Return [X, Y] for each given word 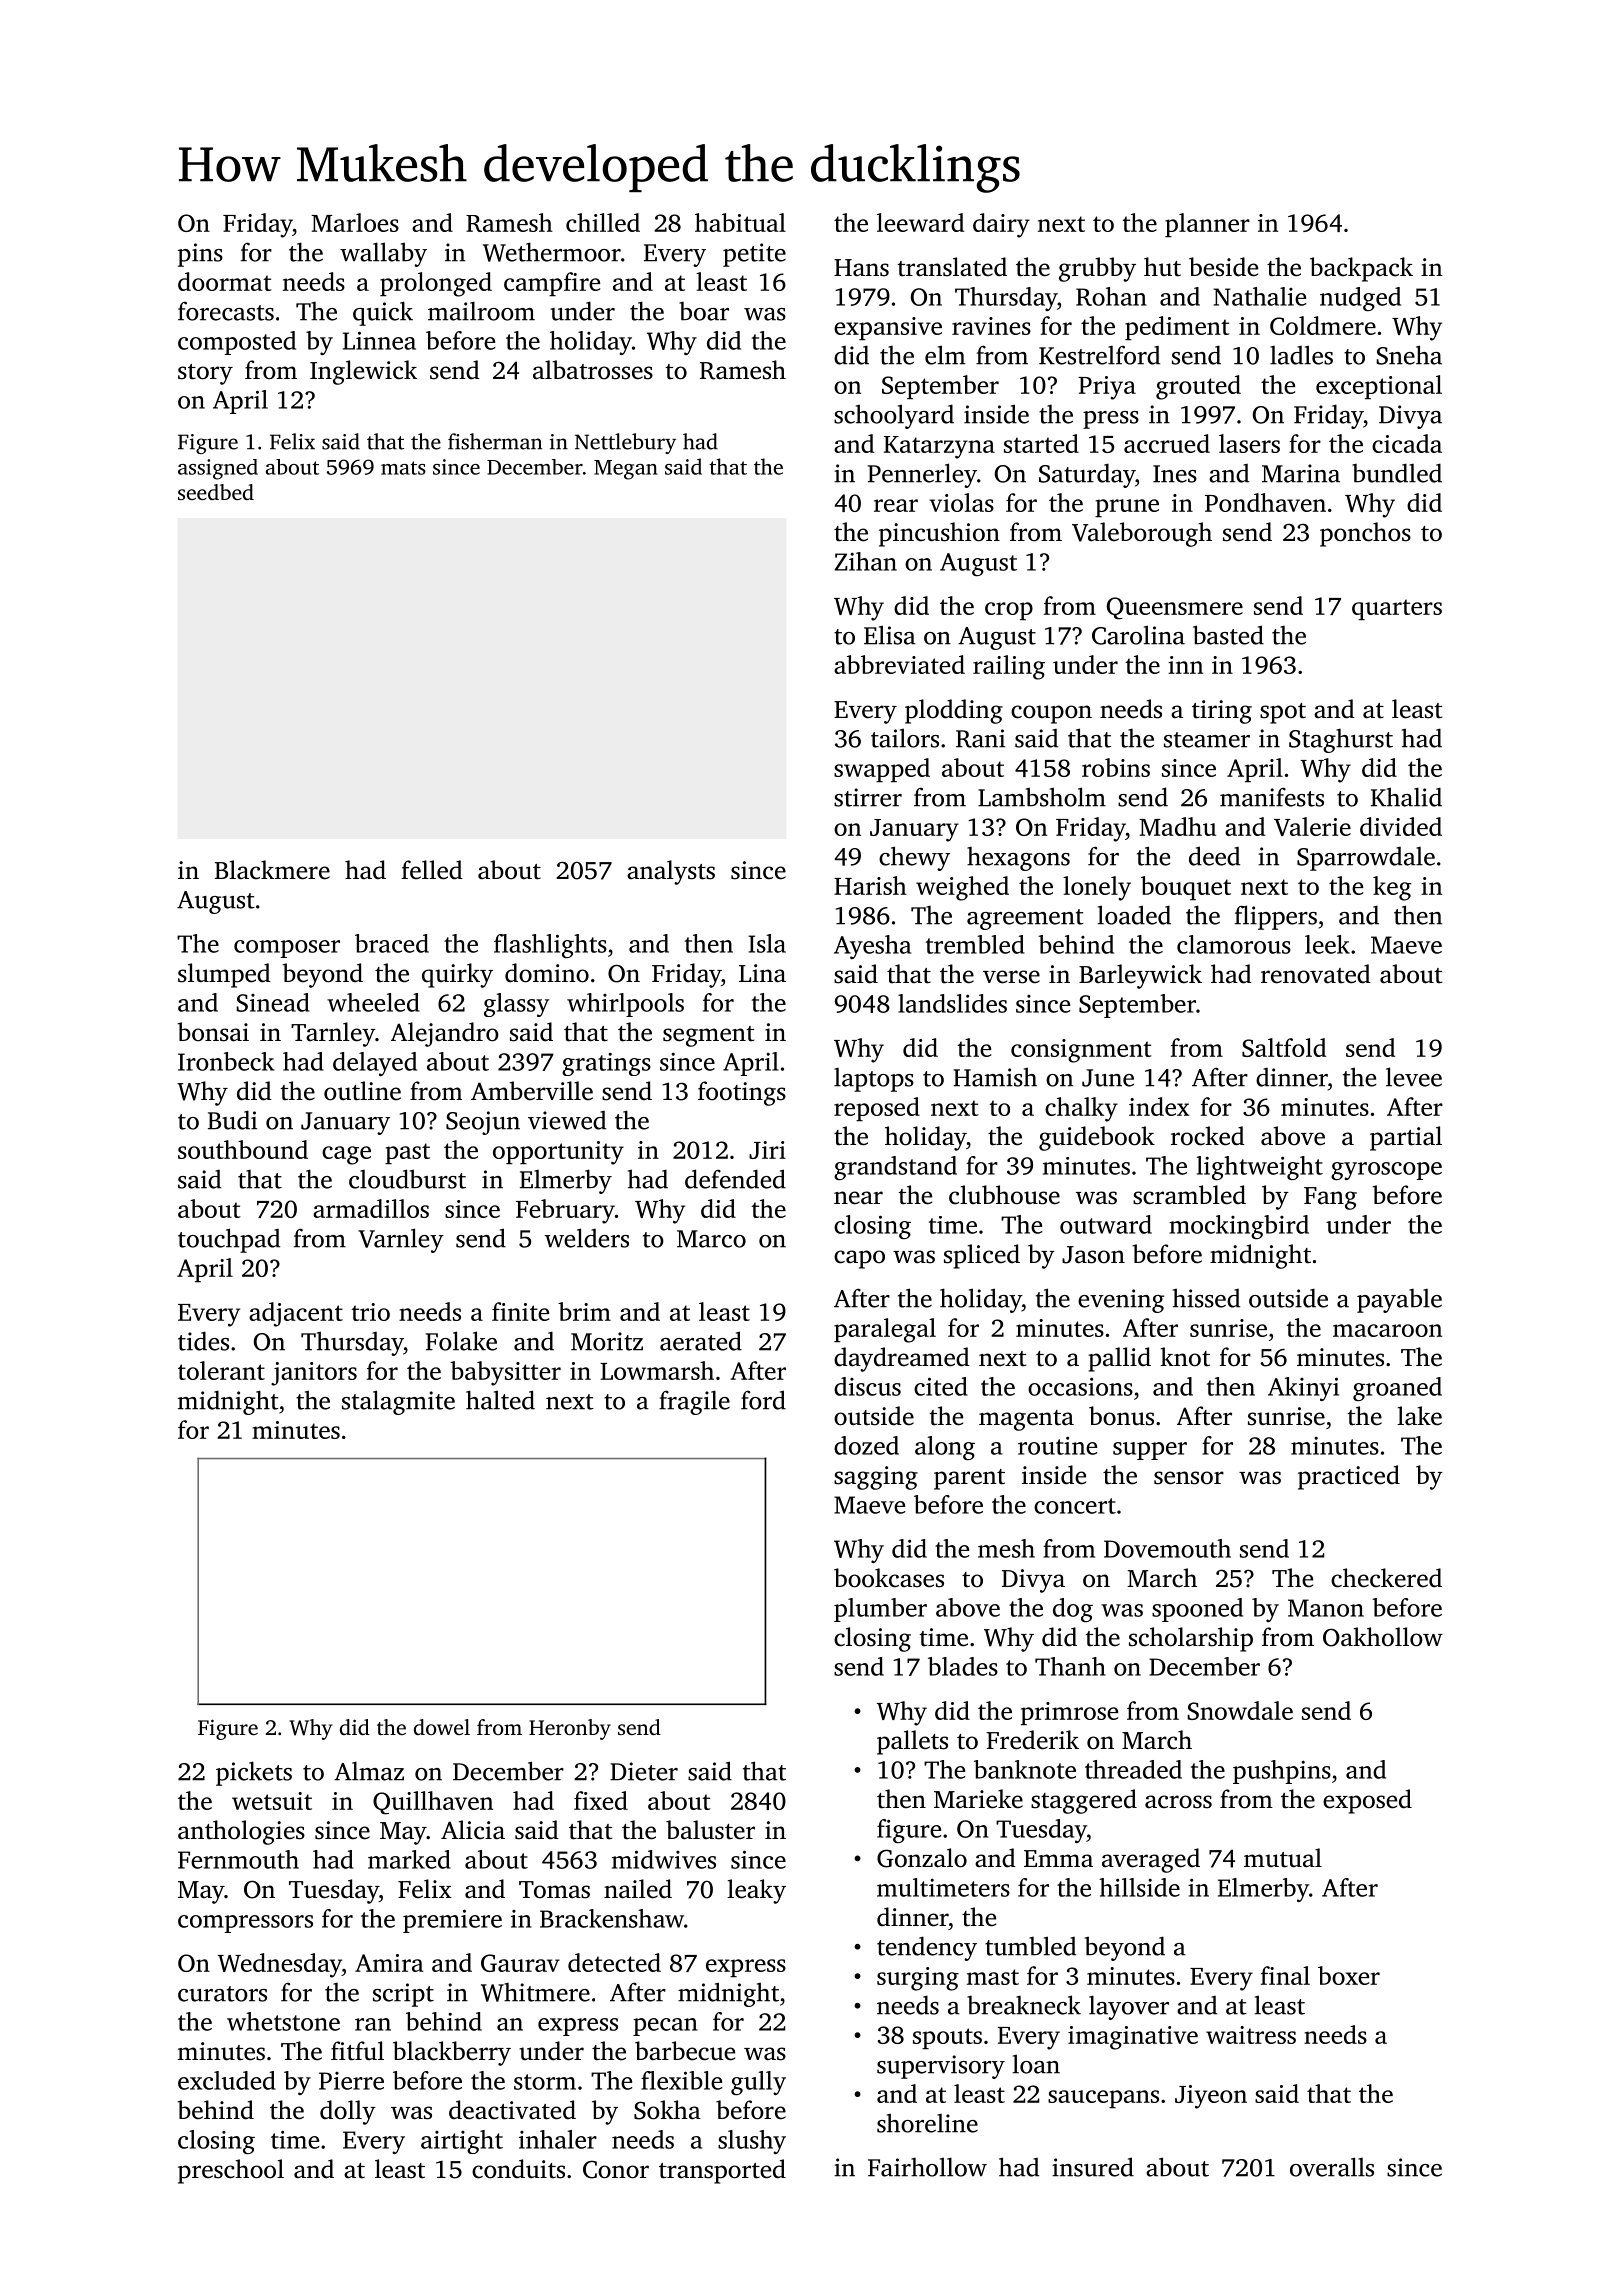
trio [370, 1312]
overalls [1332, 2167]
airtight [462, 2142]
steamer [1207, 740]
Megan [626, 470]
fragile [694, 1402]
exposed [1367, 1801]
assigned [218, 469]
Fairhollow [927, 2167]
